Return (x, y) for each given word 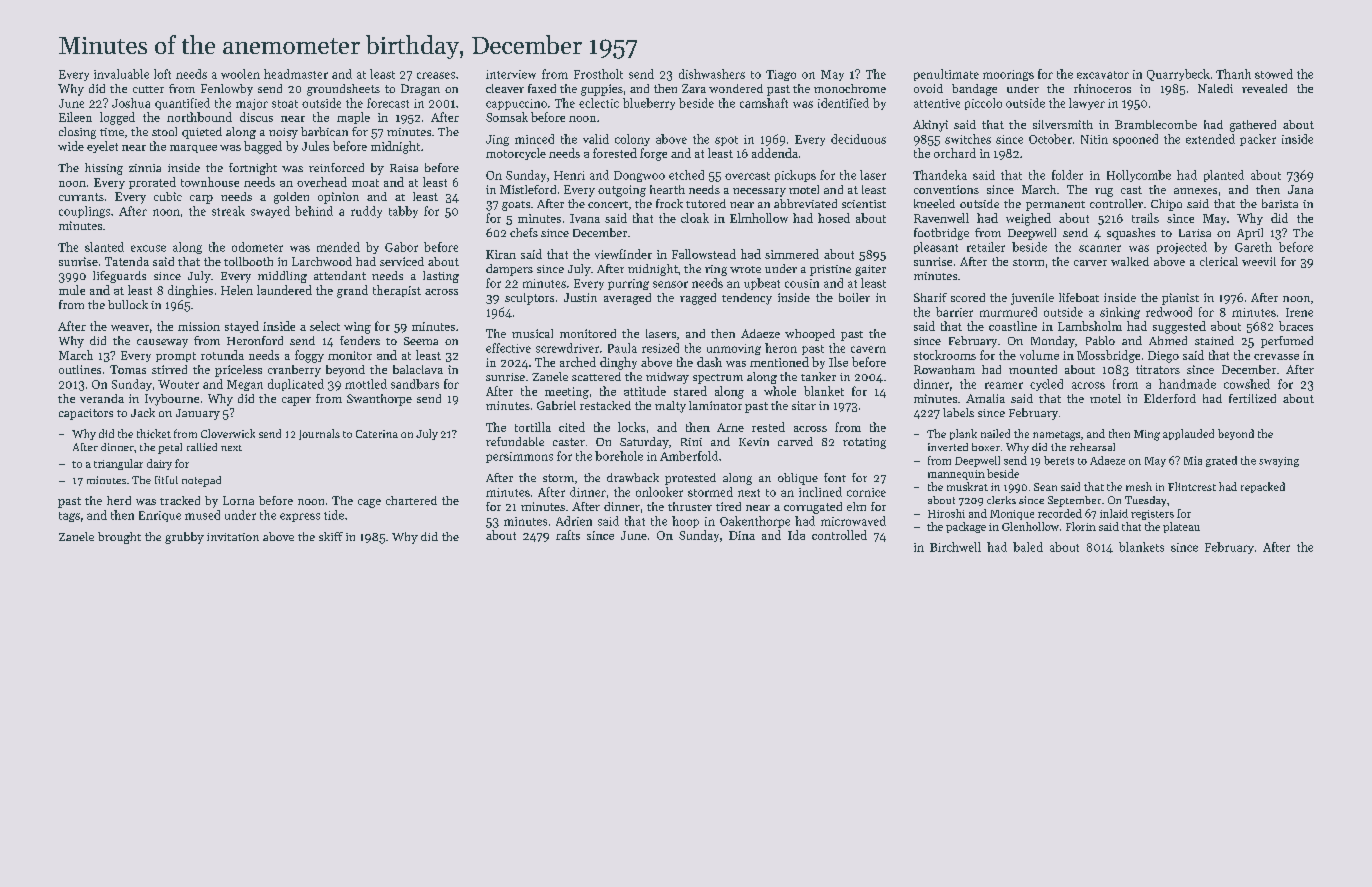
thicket (154, 433)
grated (1221, 461)
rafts (568, 535)
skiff (331, 536)
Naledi (1215, 88)
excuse (148, 248)
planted (1224, 176)
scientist (864, 204)
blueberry (649, 104)
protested (690, 479)
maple (353, 118)
